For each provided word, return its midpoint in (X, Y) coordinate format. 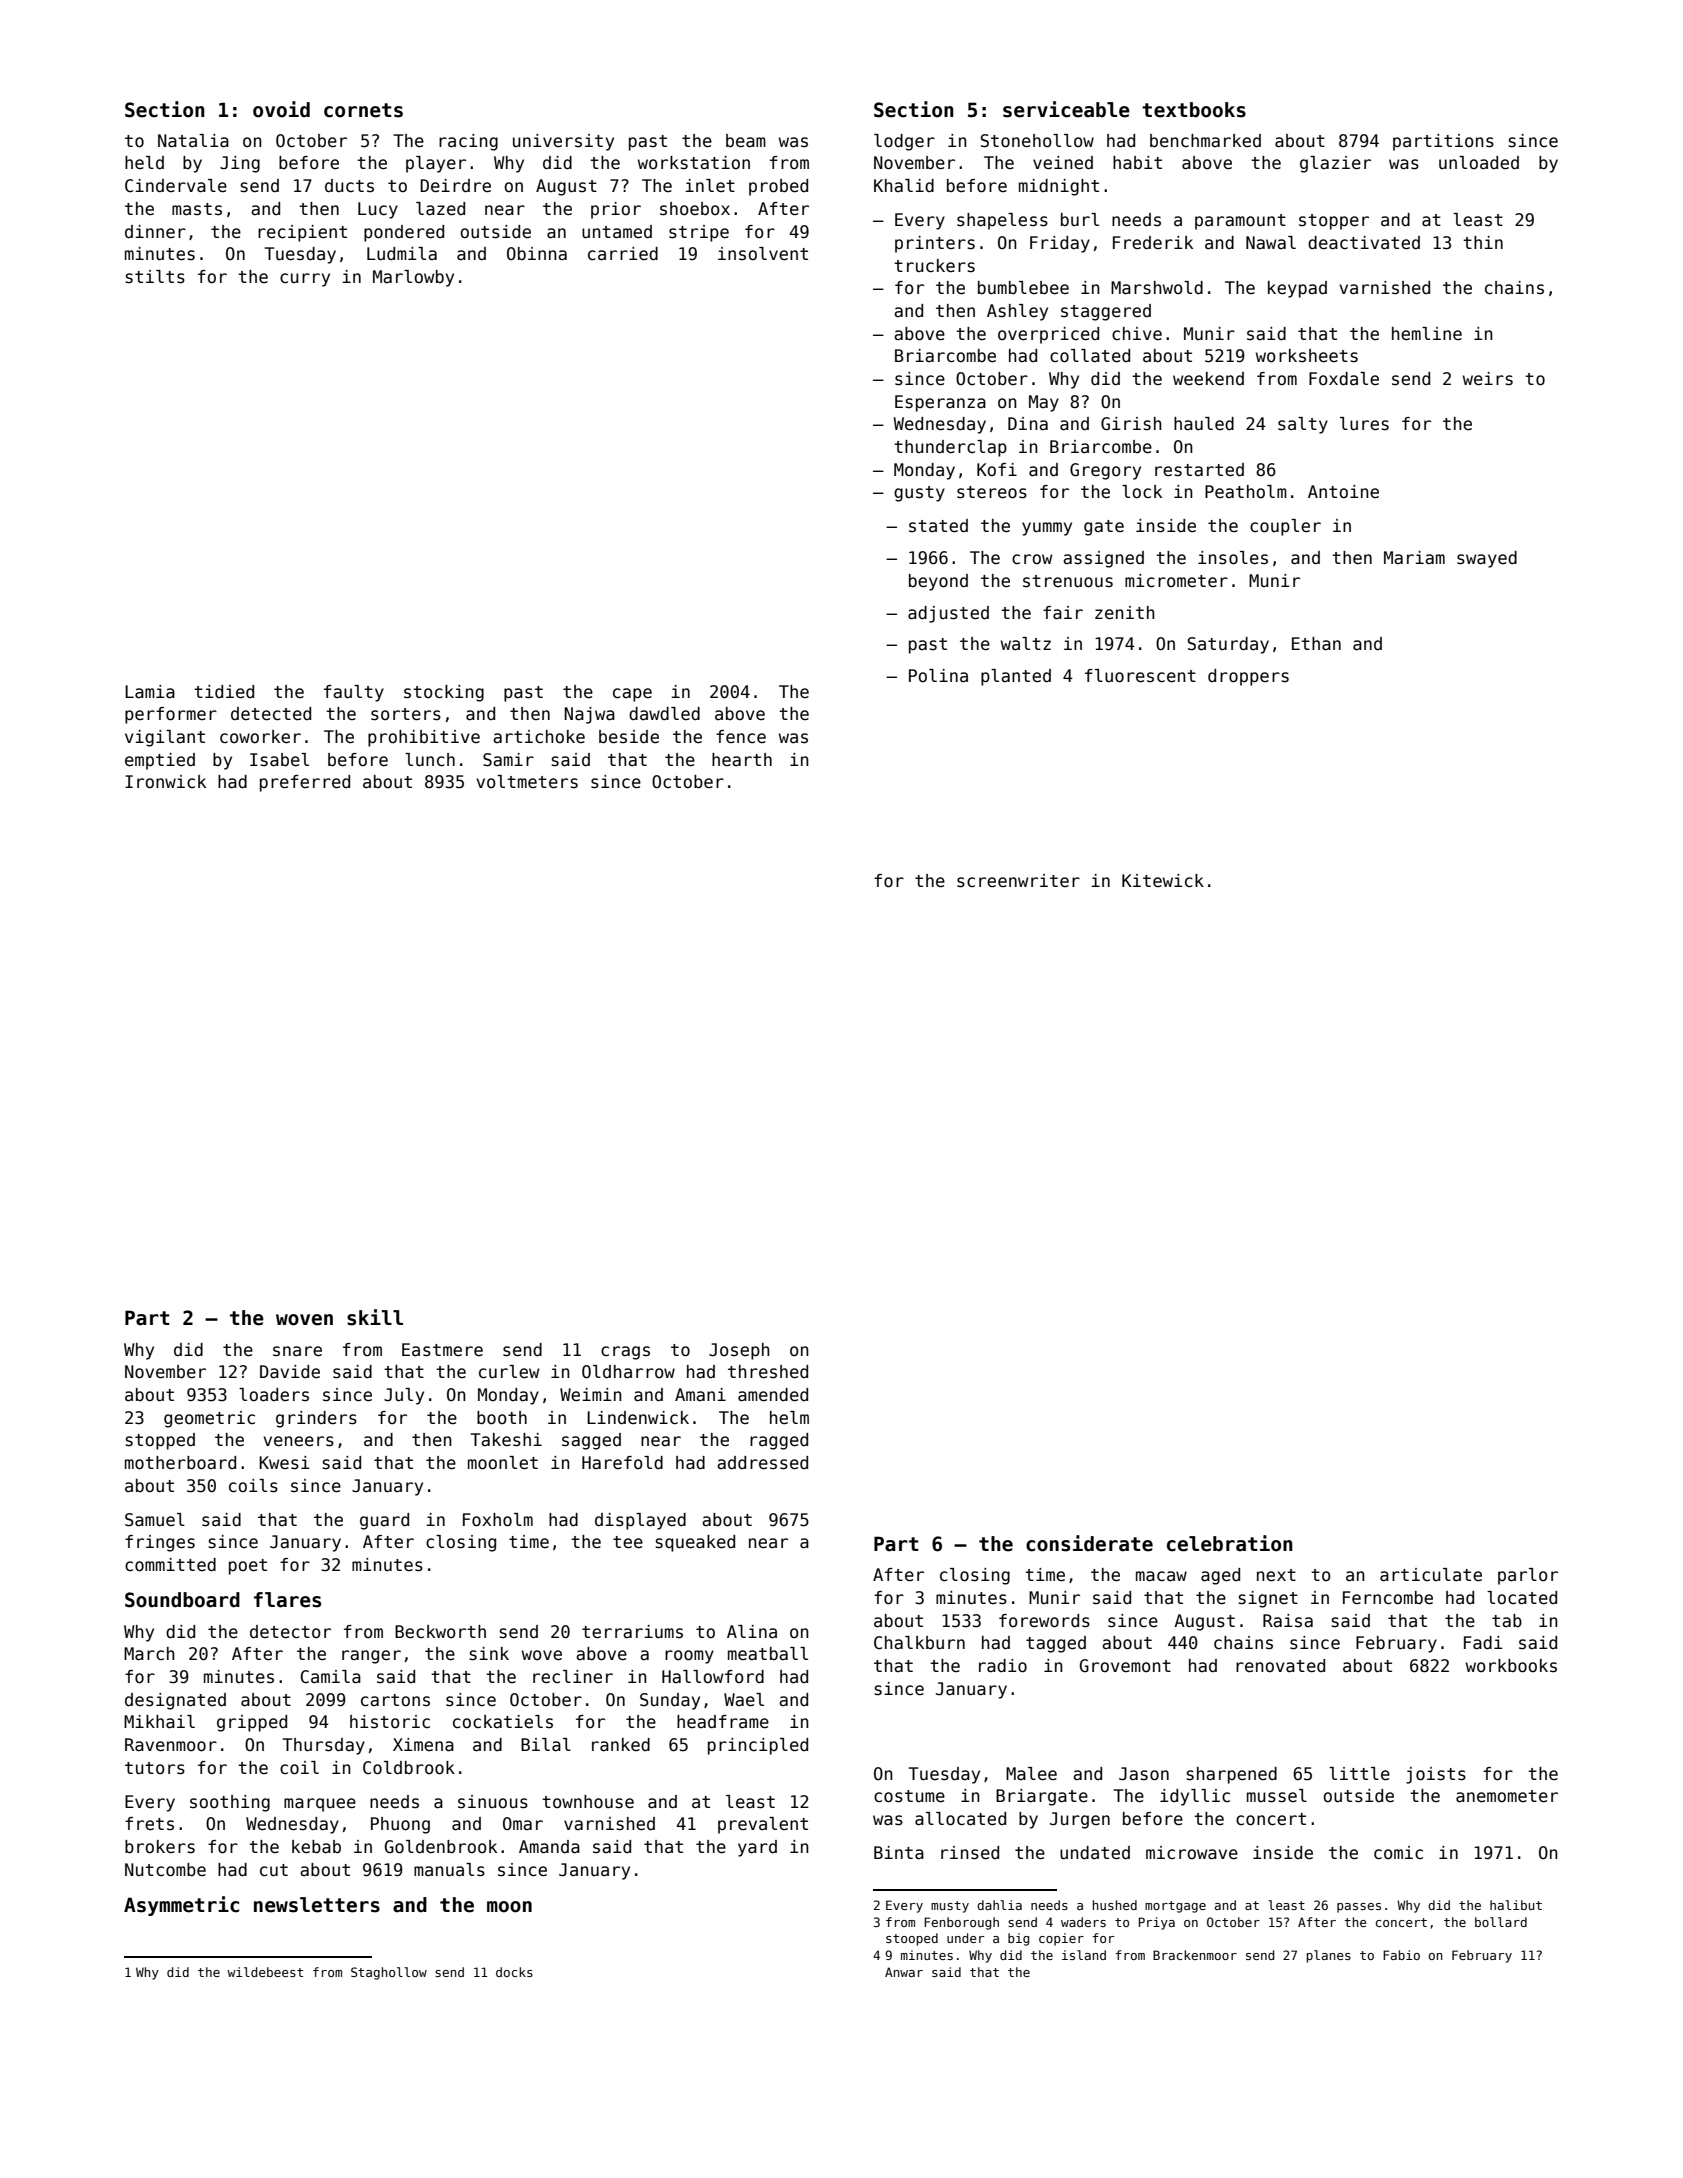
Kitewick (1163, 881)
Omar (523, 1824)
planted (1016, 677)
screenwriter (1018, 881)
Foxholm (498, 1520)
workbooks (1511, 1666)
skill (375, 1317)
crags (625, 1353)
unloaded (1479, 163)
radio (1003, 1666)
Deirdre (455, 186)
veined (1063, 163)
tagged (1056, 1644)
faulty (354, 693)
